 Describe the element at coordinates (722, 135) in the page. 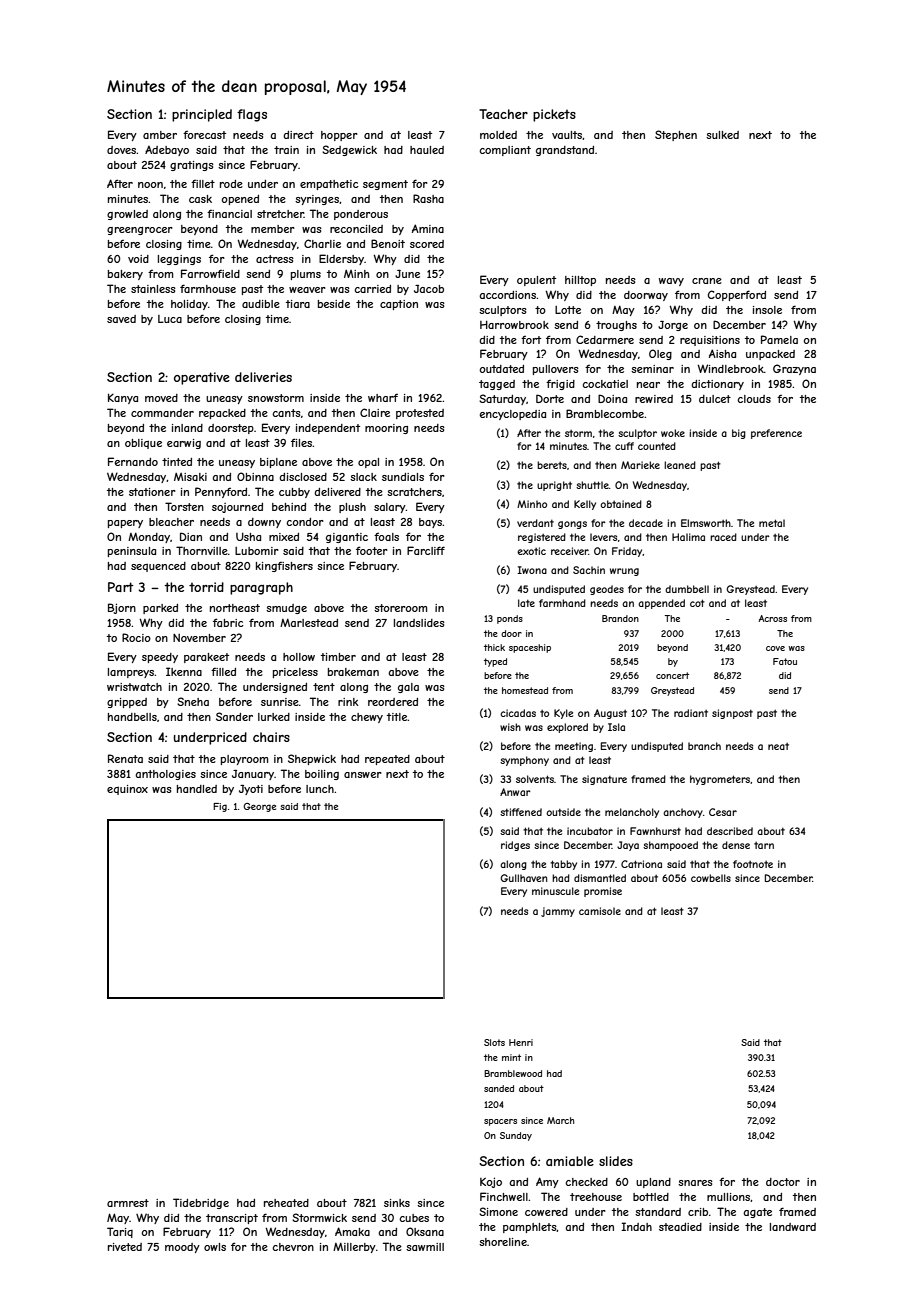

I see `sulked` at that location.
